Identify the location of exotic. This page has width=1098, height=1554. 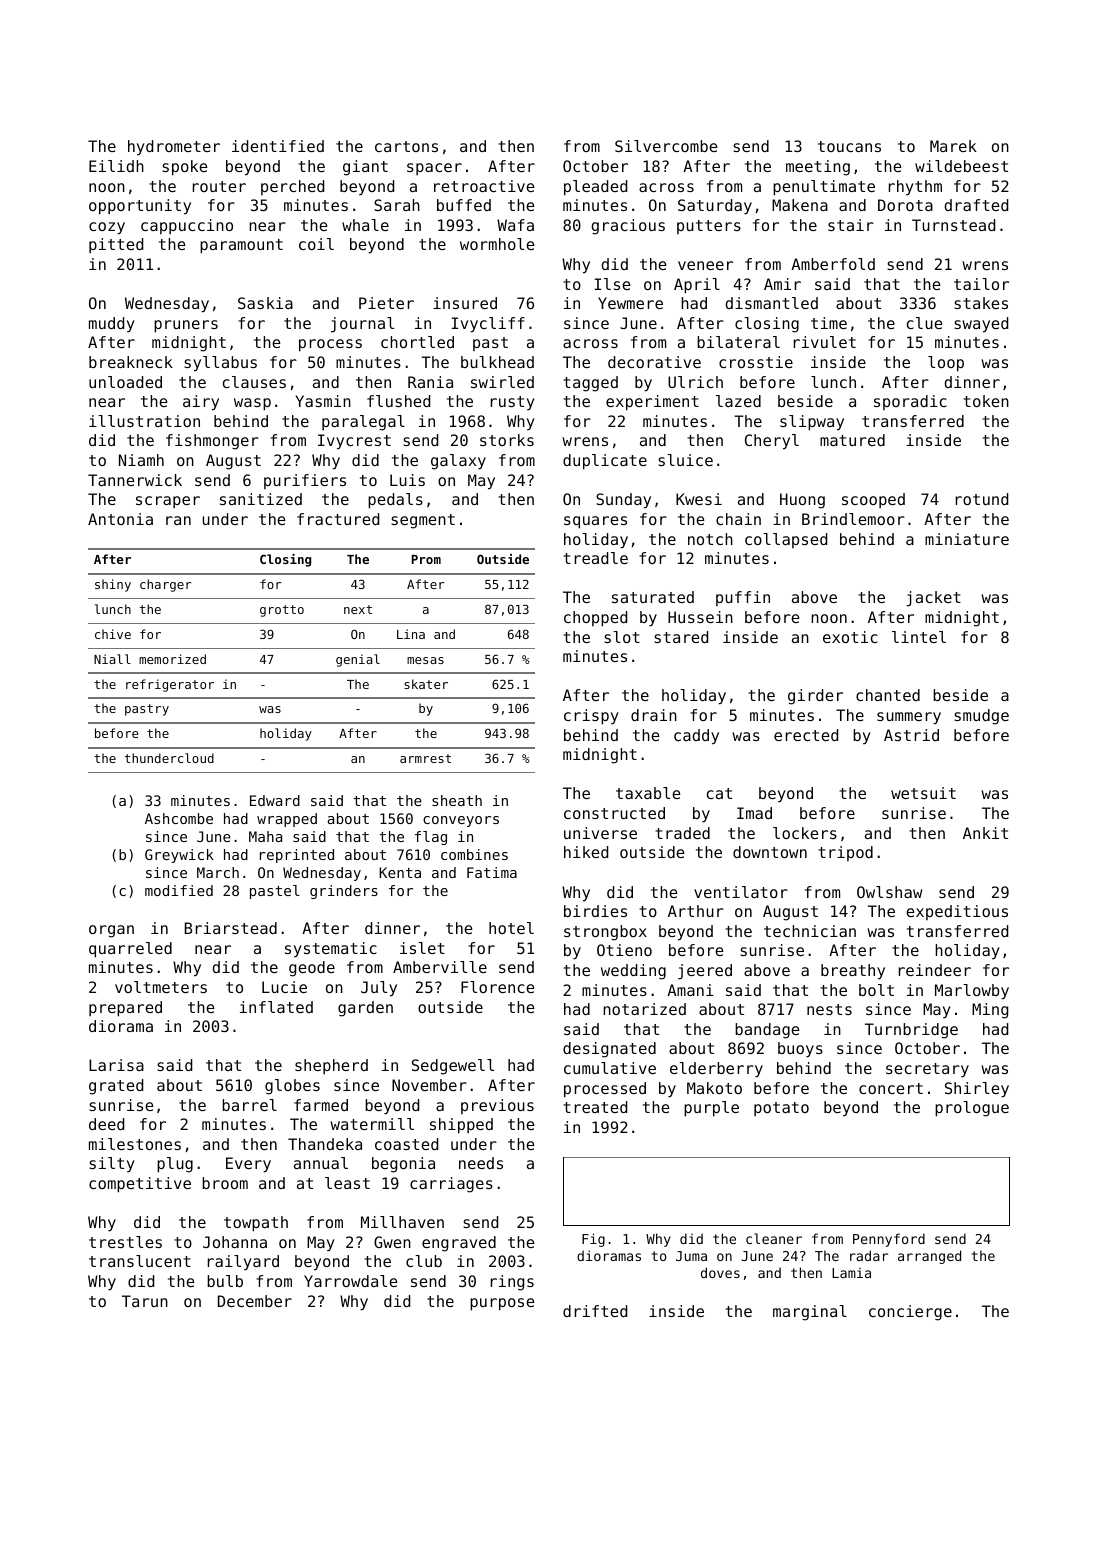
(850, 637).
